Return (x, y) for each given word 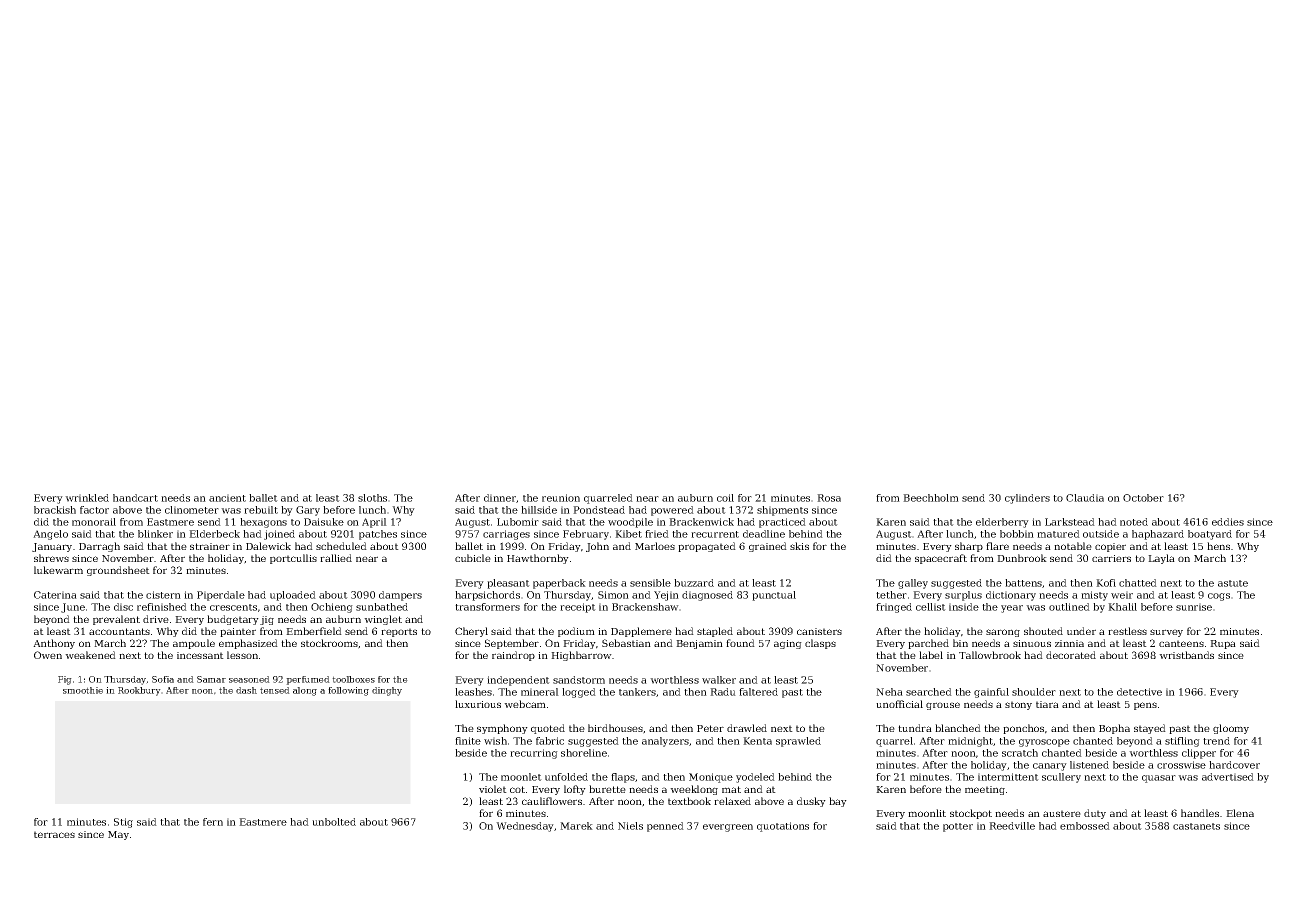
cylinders (1027, 499)
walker (719, 680)
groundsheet (118, 571)
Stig (123, 823)
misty (1094, 596)
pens (1145, 706)
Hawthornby (538, 559)
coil (725, 498)
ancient (227, 498)
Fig (65, 680)
